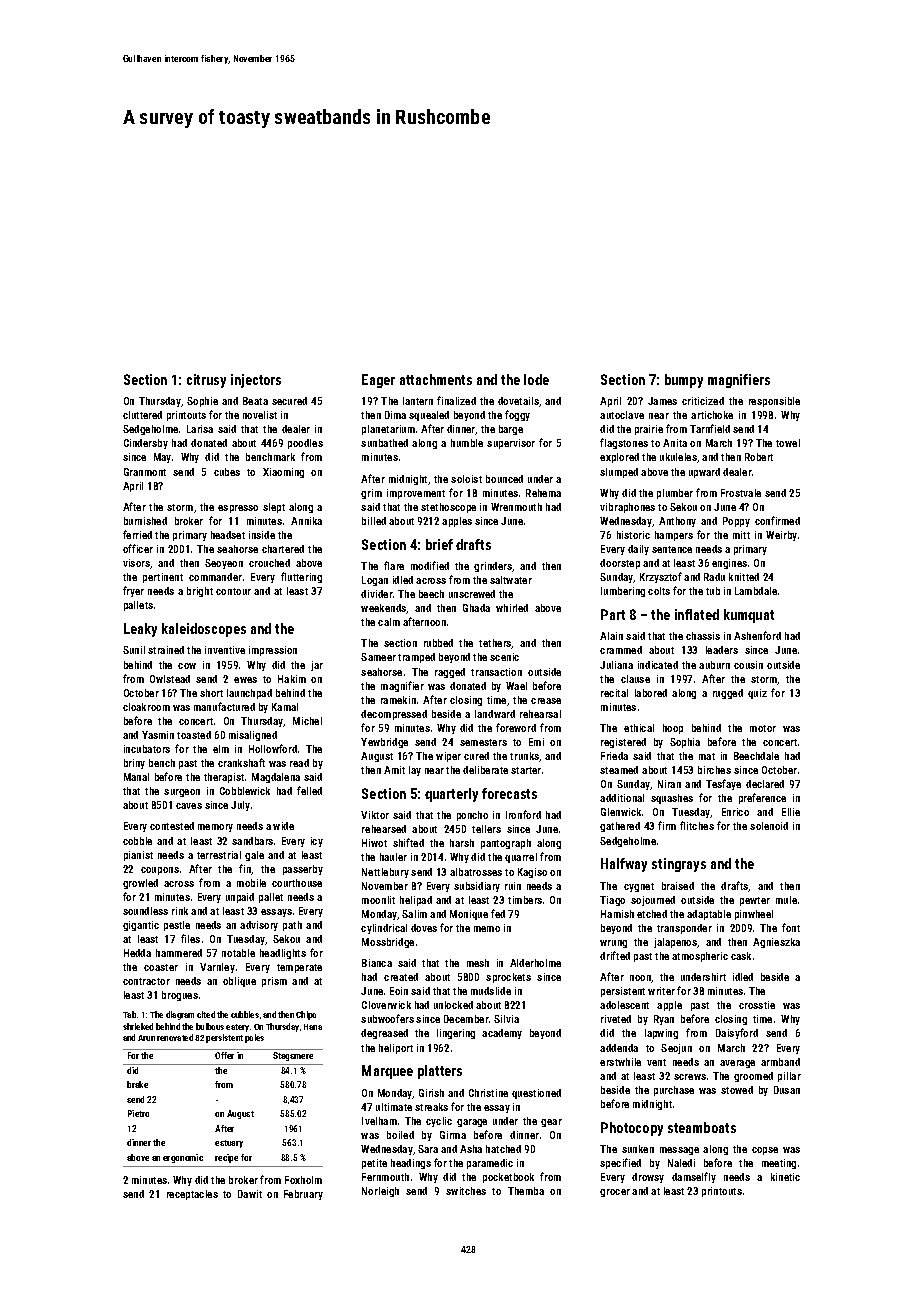 The image size is (924, 1308). I want to click on forecasts, so click(509, 793).
